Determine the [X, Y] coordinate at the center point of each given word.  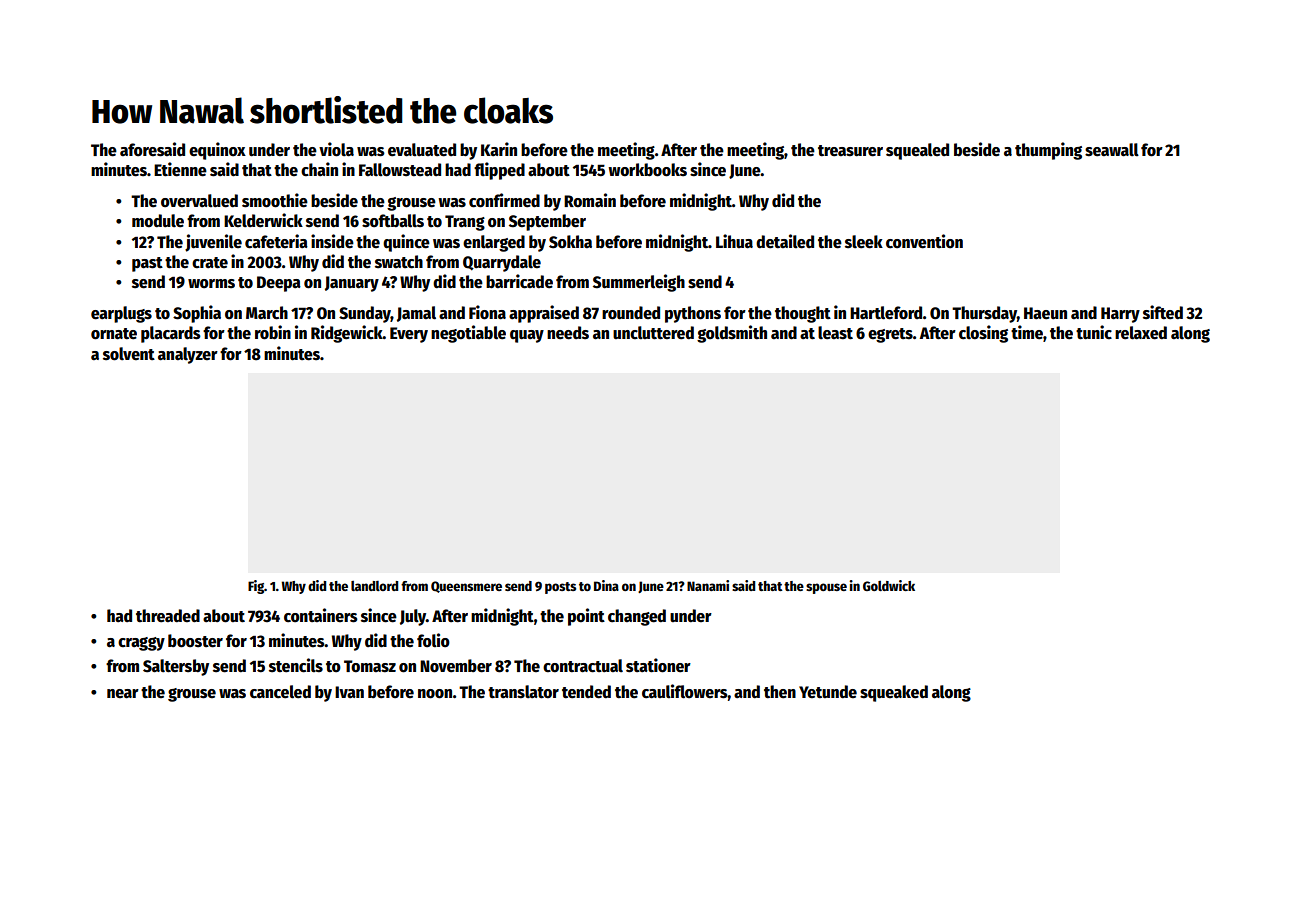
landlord [374, 586]
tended [586, 692]
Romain [590, 200]
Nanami [708, 585]
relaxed [1141, 333]
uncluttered [653, 333]
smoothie [275, 200]
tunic [1094, 332]
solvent [129, 354]
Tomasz [370, 666]
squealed [917, 151]
